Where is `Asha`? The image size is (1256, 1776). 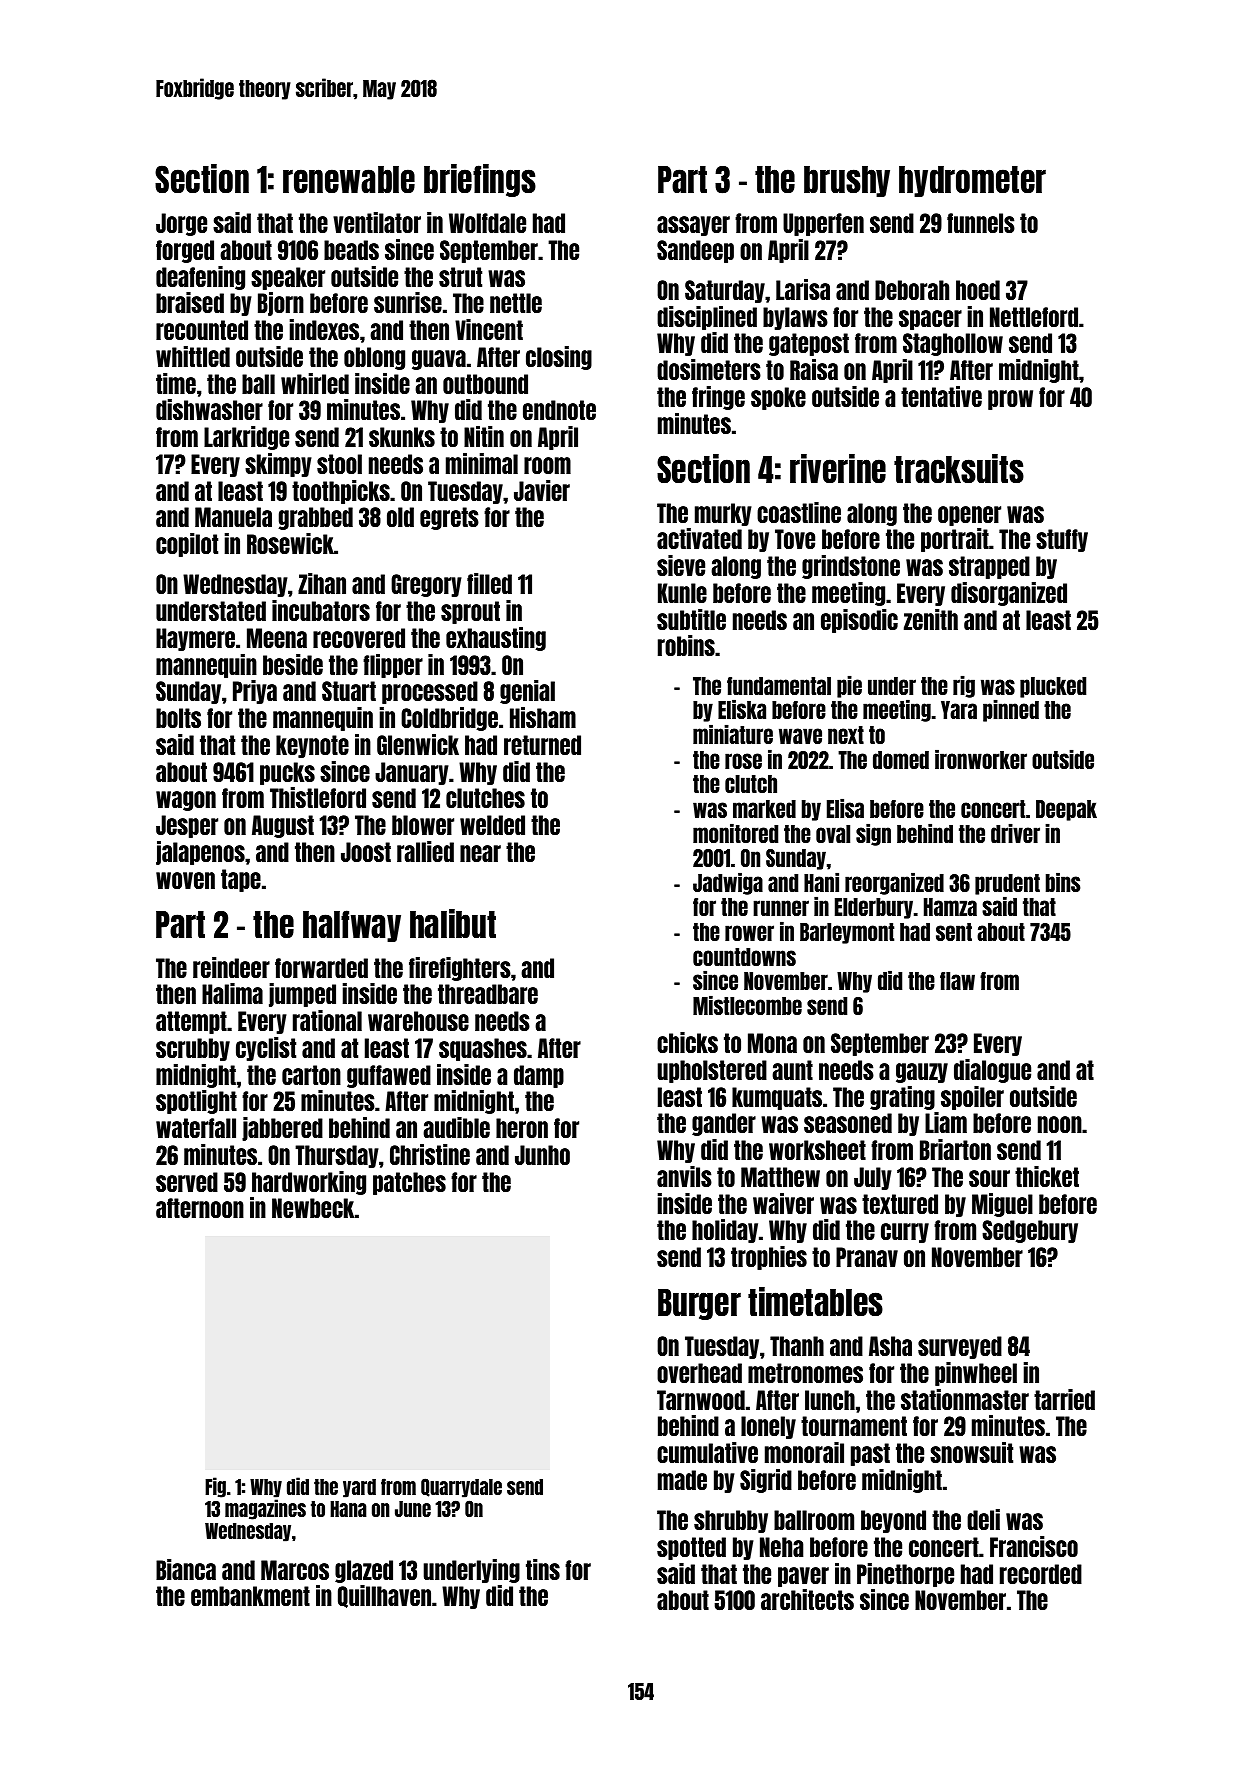
Asha is located at coordinates (890, 1346).
